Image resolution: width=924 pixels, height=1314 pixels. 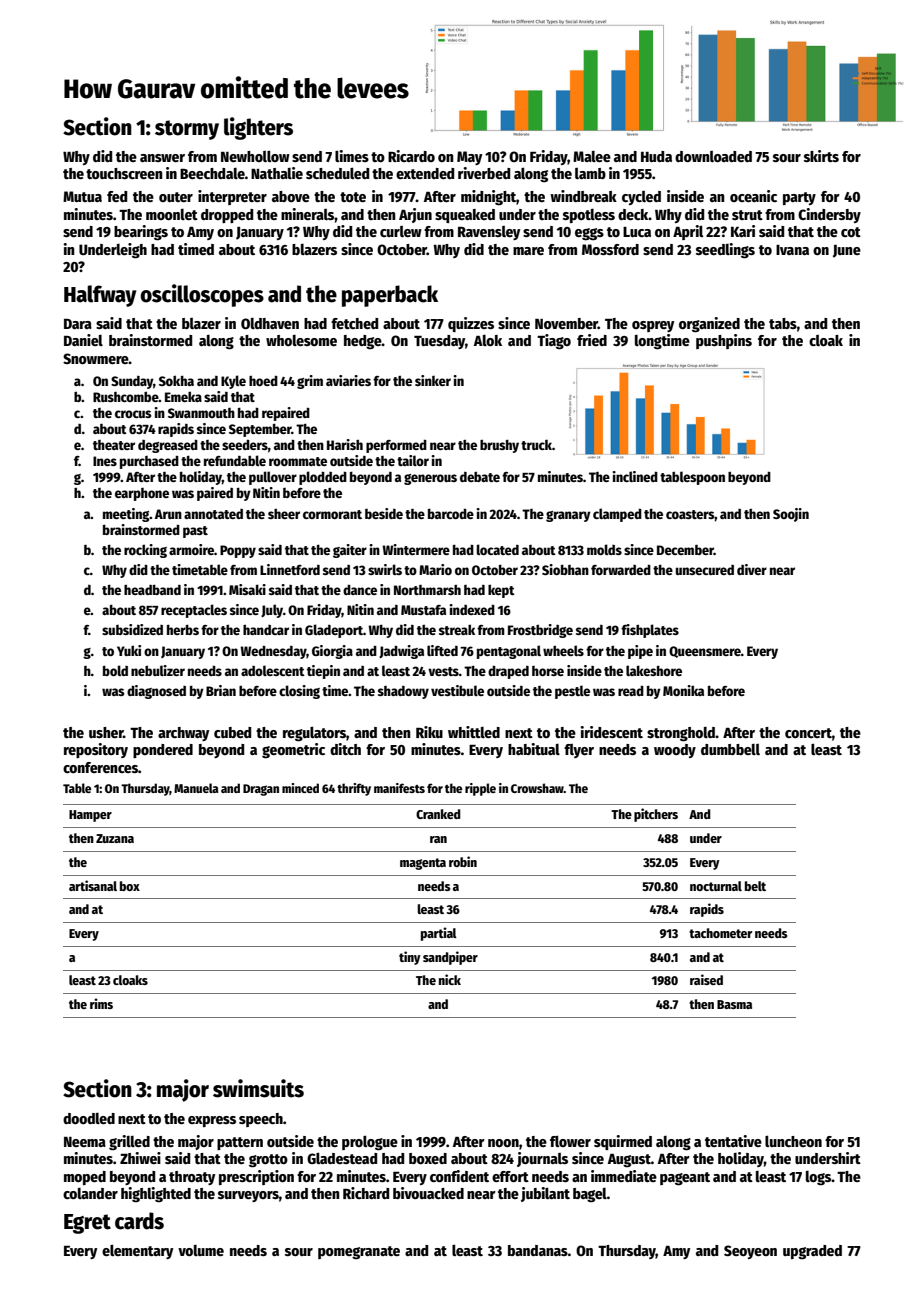 What do you see at coordinates (747, 215) in the document?
I see `strut` at bounding box center [747, 215].
